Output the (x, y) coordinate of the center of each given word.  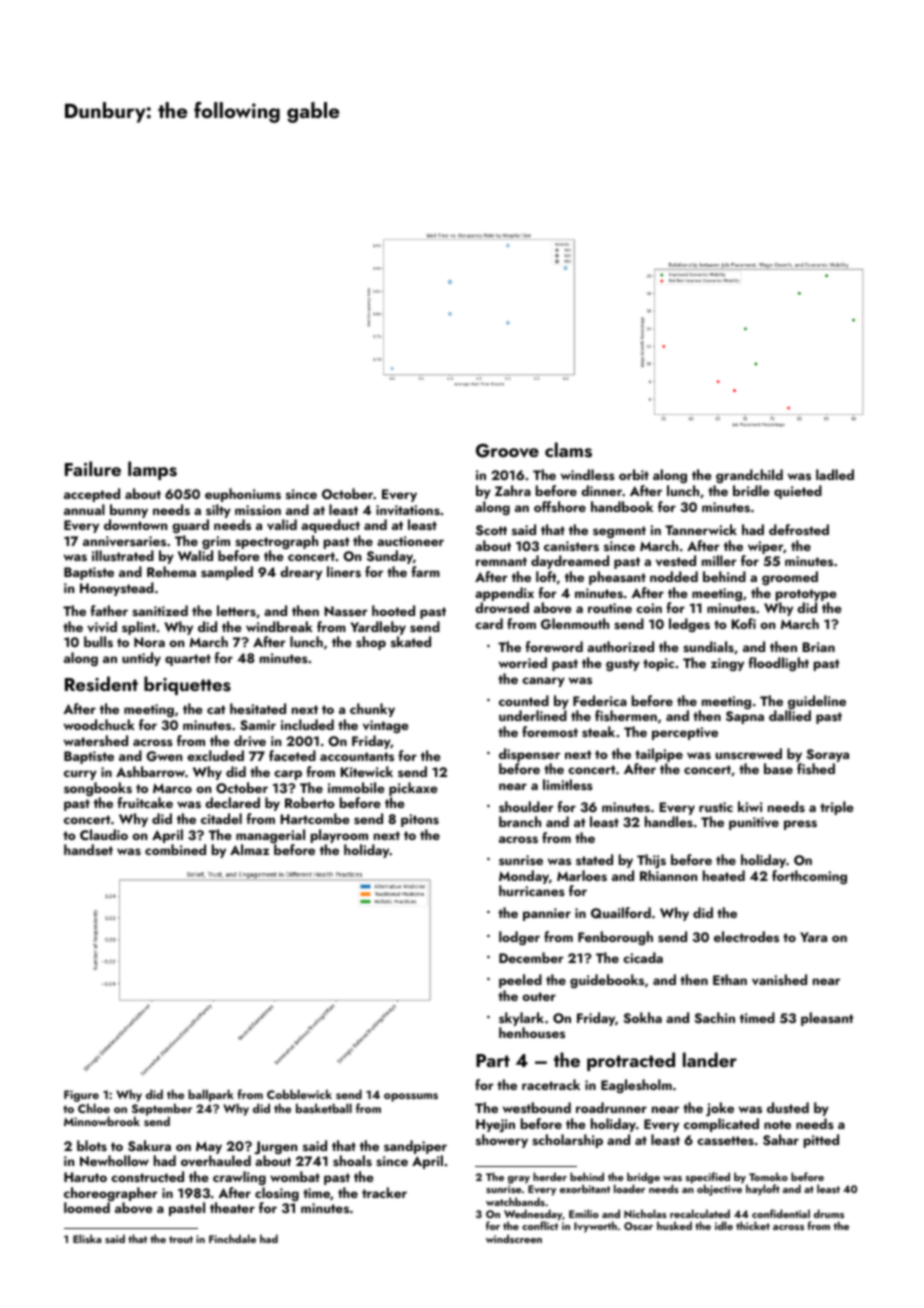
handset (88, 850)
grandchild (749, 476)
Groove (507, 451)
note (777, 1124)
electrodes (746, 936)
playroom (339, 836)
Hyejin (495, 1125)
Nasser (346, 611)
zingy (727, 664)
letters (236, 611)
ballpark (211, 1095)
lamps (152, 470)
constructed (147, 1177)
